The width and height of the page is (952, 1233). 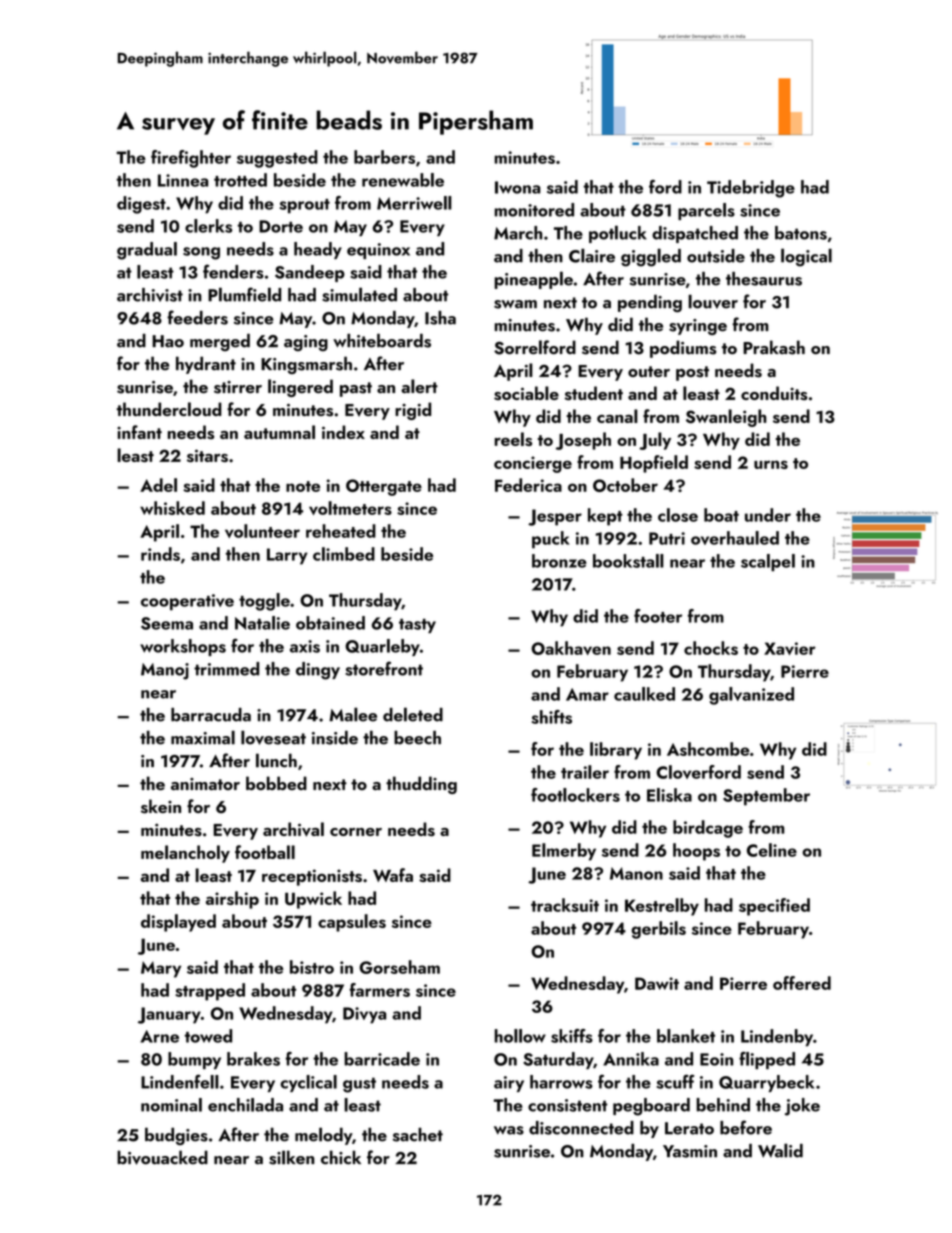 What do you see at coordinates (515, 304) in the page?
I see `swam` at bounding box center [515, 304].
